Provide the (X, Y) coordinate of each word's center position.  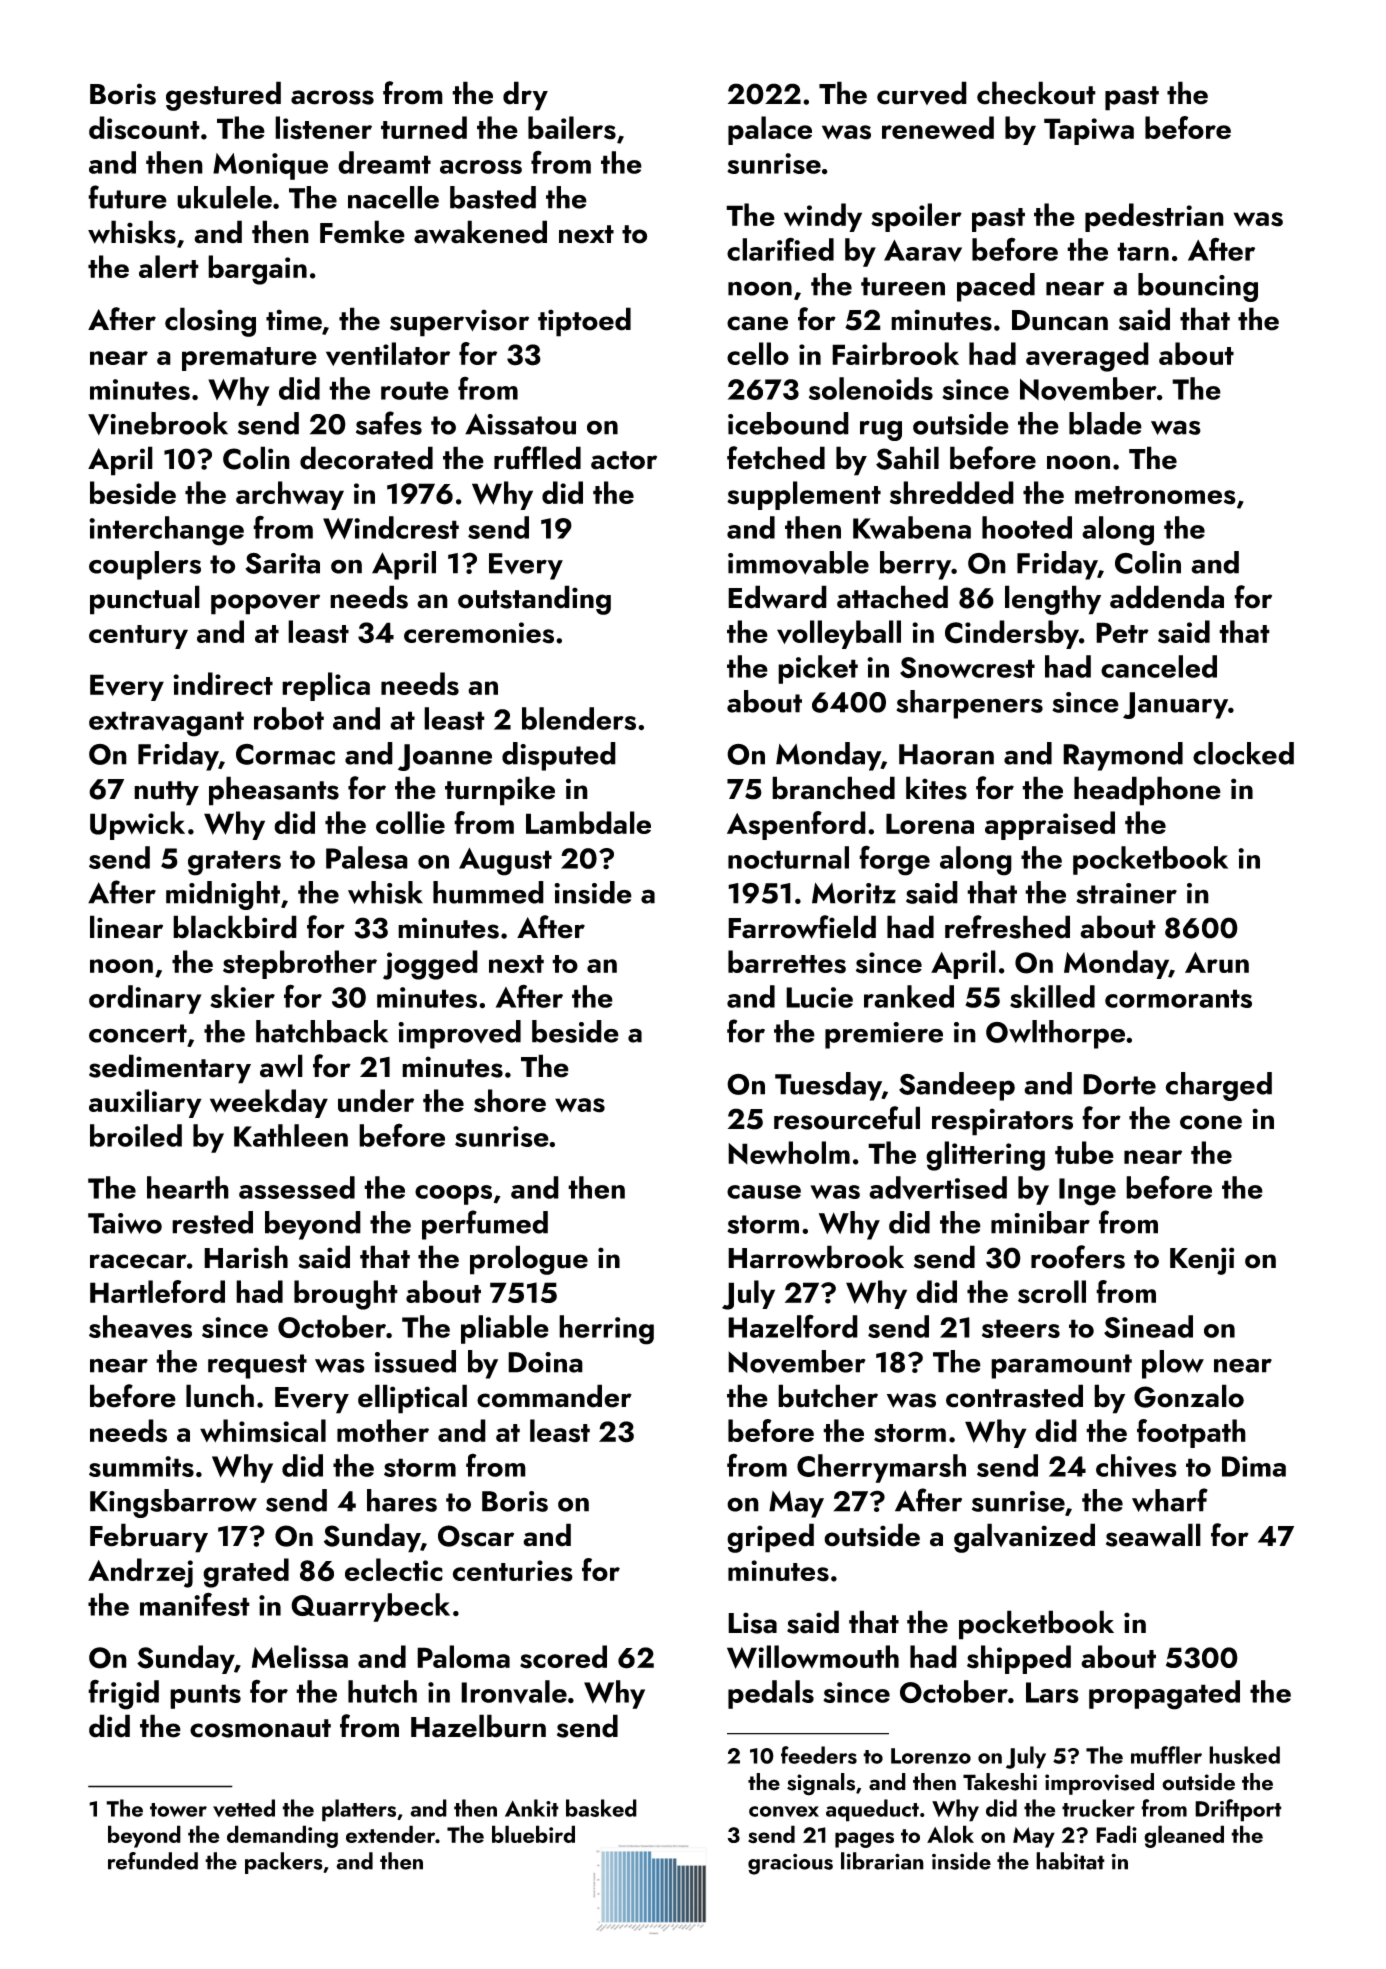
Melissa (300, 1657)
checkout (1036, 93)
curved (922, 93)
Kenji (1202, 1261)
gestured (223, 96)
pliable (505, 1329)
